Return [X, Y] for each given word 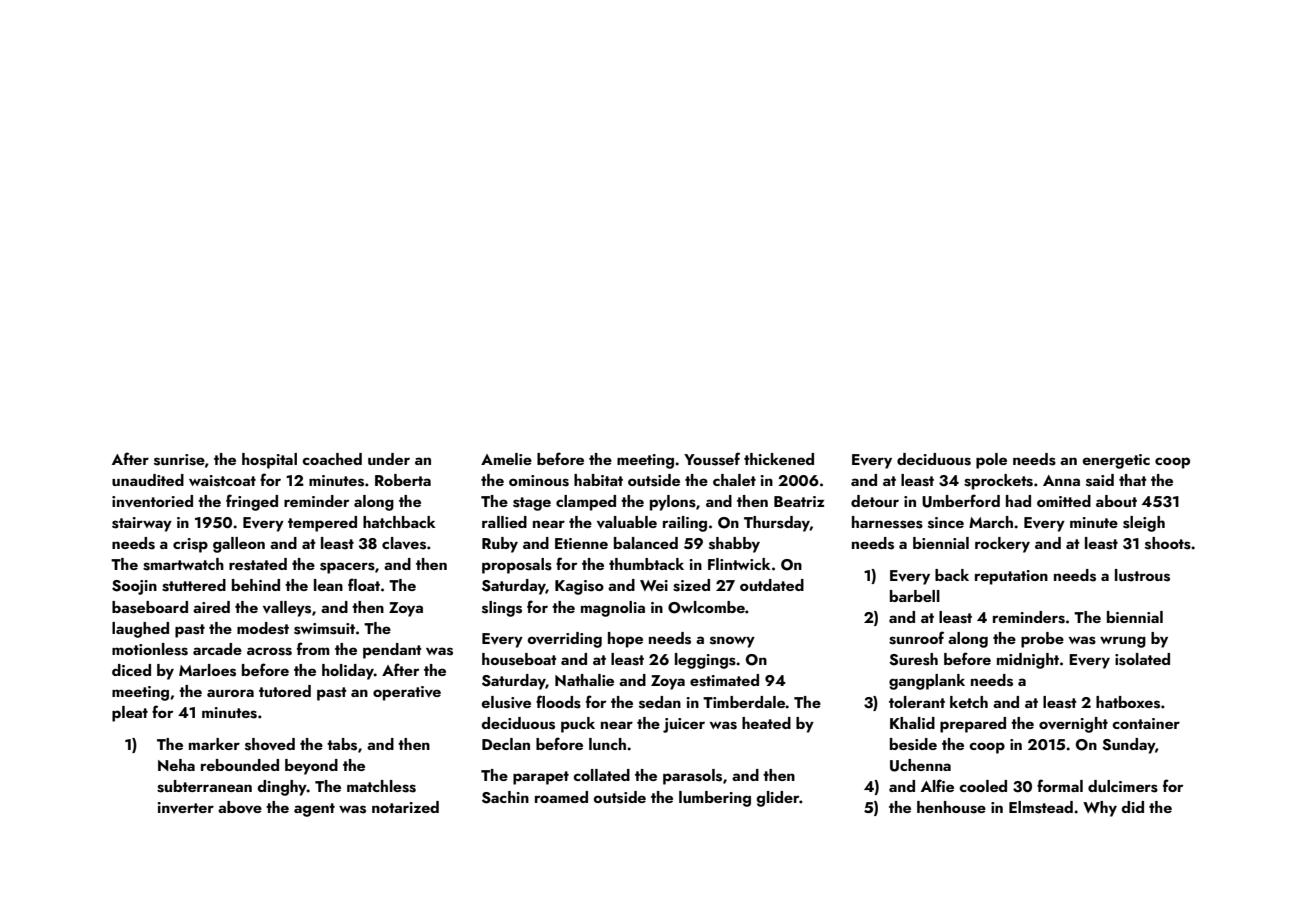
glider [777, 799]
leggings [705, 661]
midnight [1028, 661]
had [1018, 501]
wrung [1123, 642]
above [240, 807]
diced [131, 670]
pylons [673, 503]
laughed [140, 630]
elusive [506, 702]
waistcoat [222, 481]
